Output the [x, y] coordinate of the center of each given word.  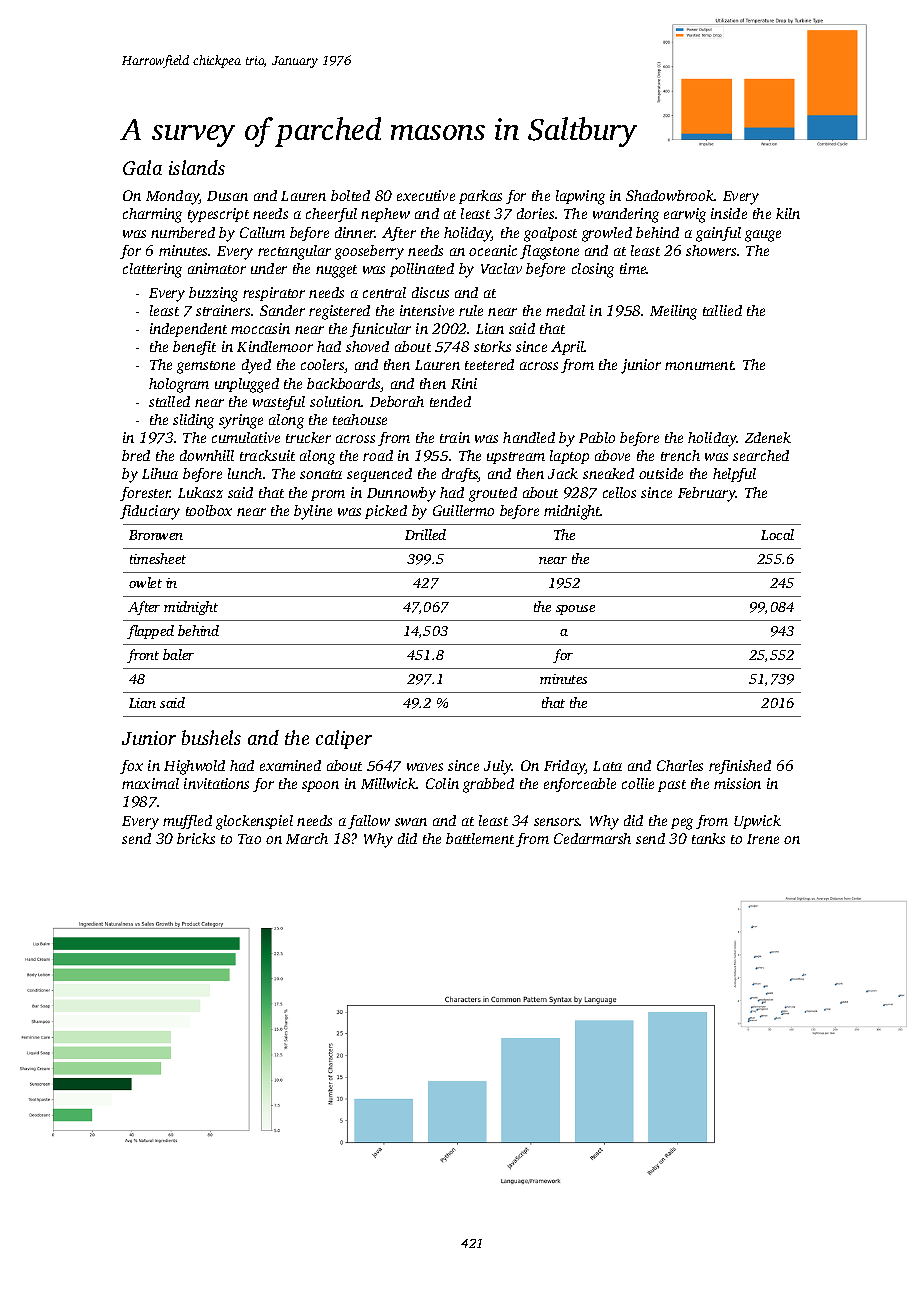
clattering [152, 270]
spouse [575, 610]
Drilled [425, 534]
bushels [211, 737]
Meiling [673, 312]
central [384, 292]
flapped [150, 632]
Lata [607, 766]
